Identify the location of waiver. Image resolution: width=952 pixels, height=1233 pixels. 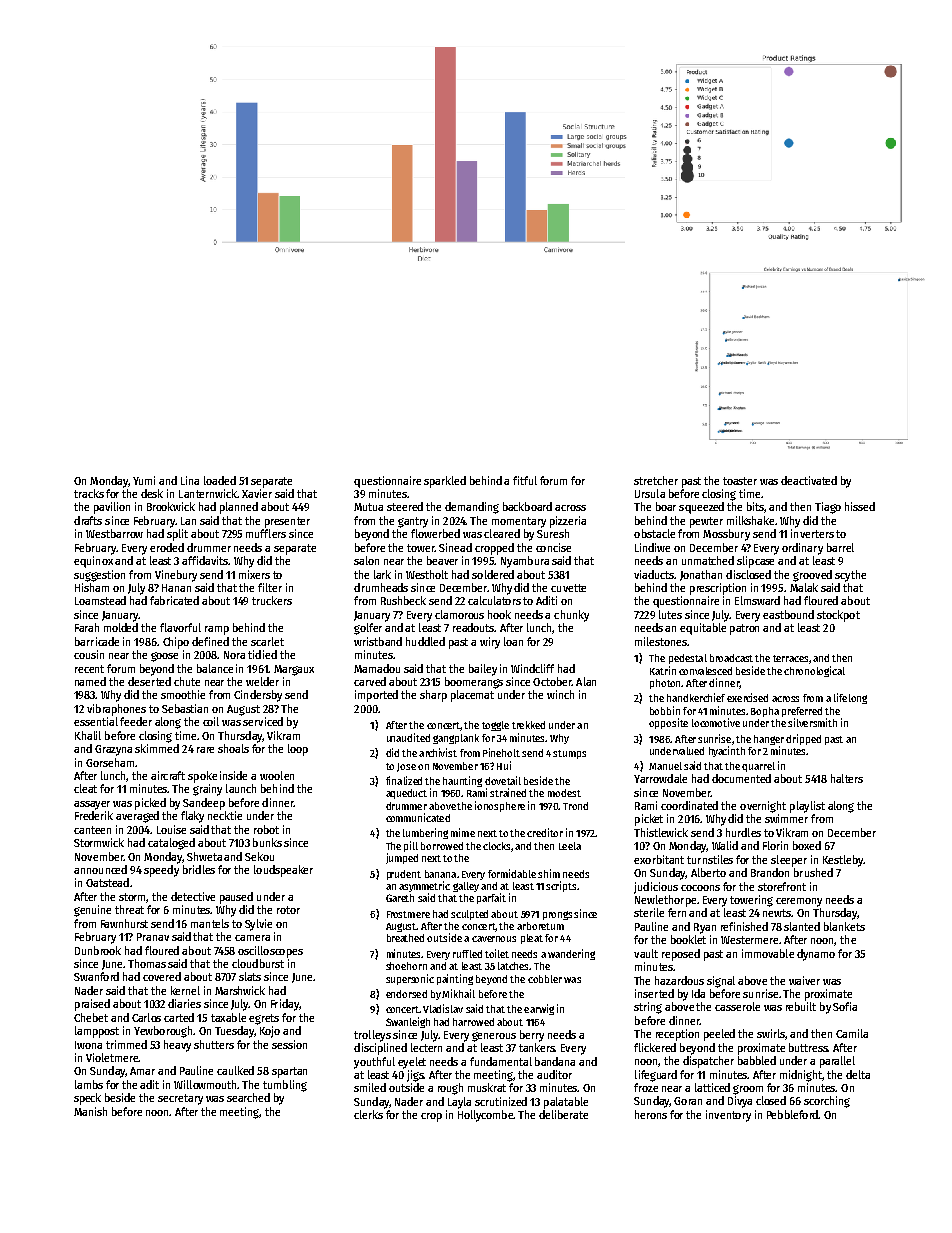
(804, 980).
